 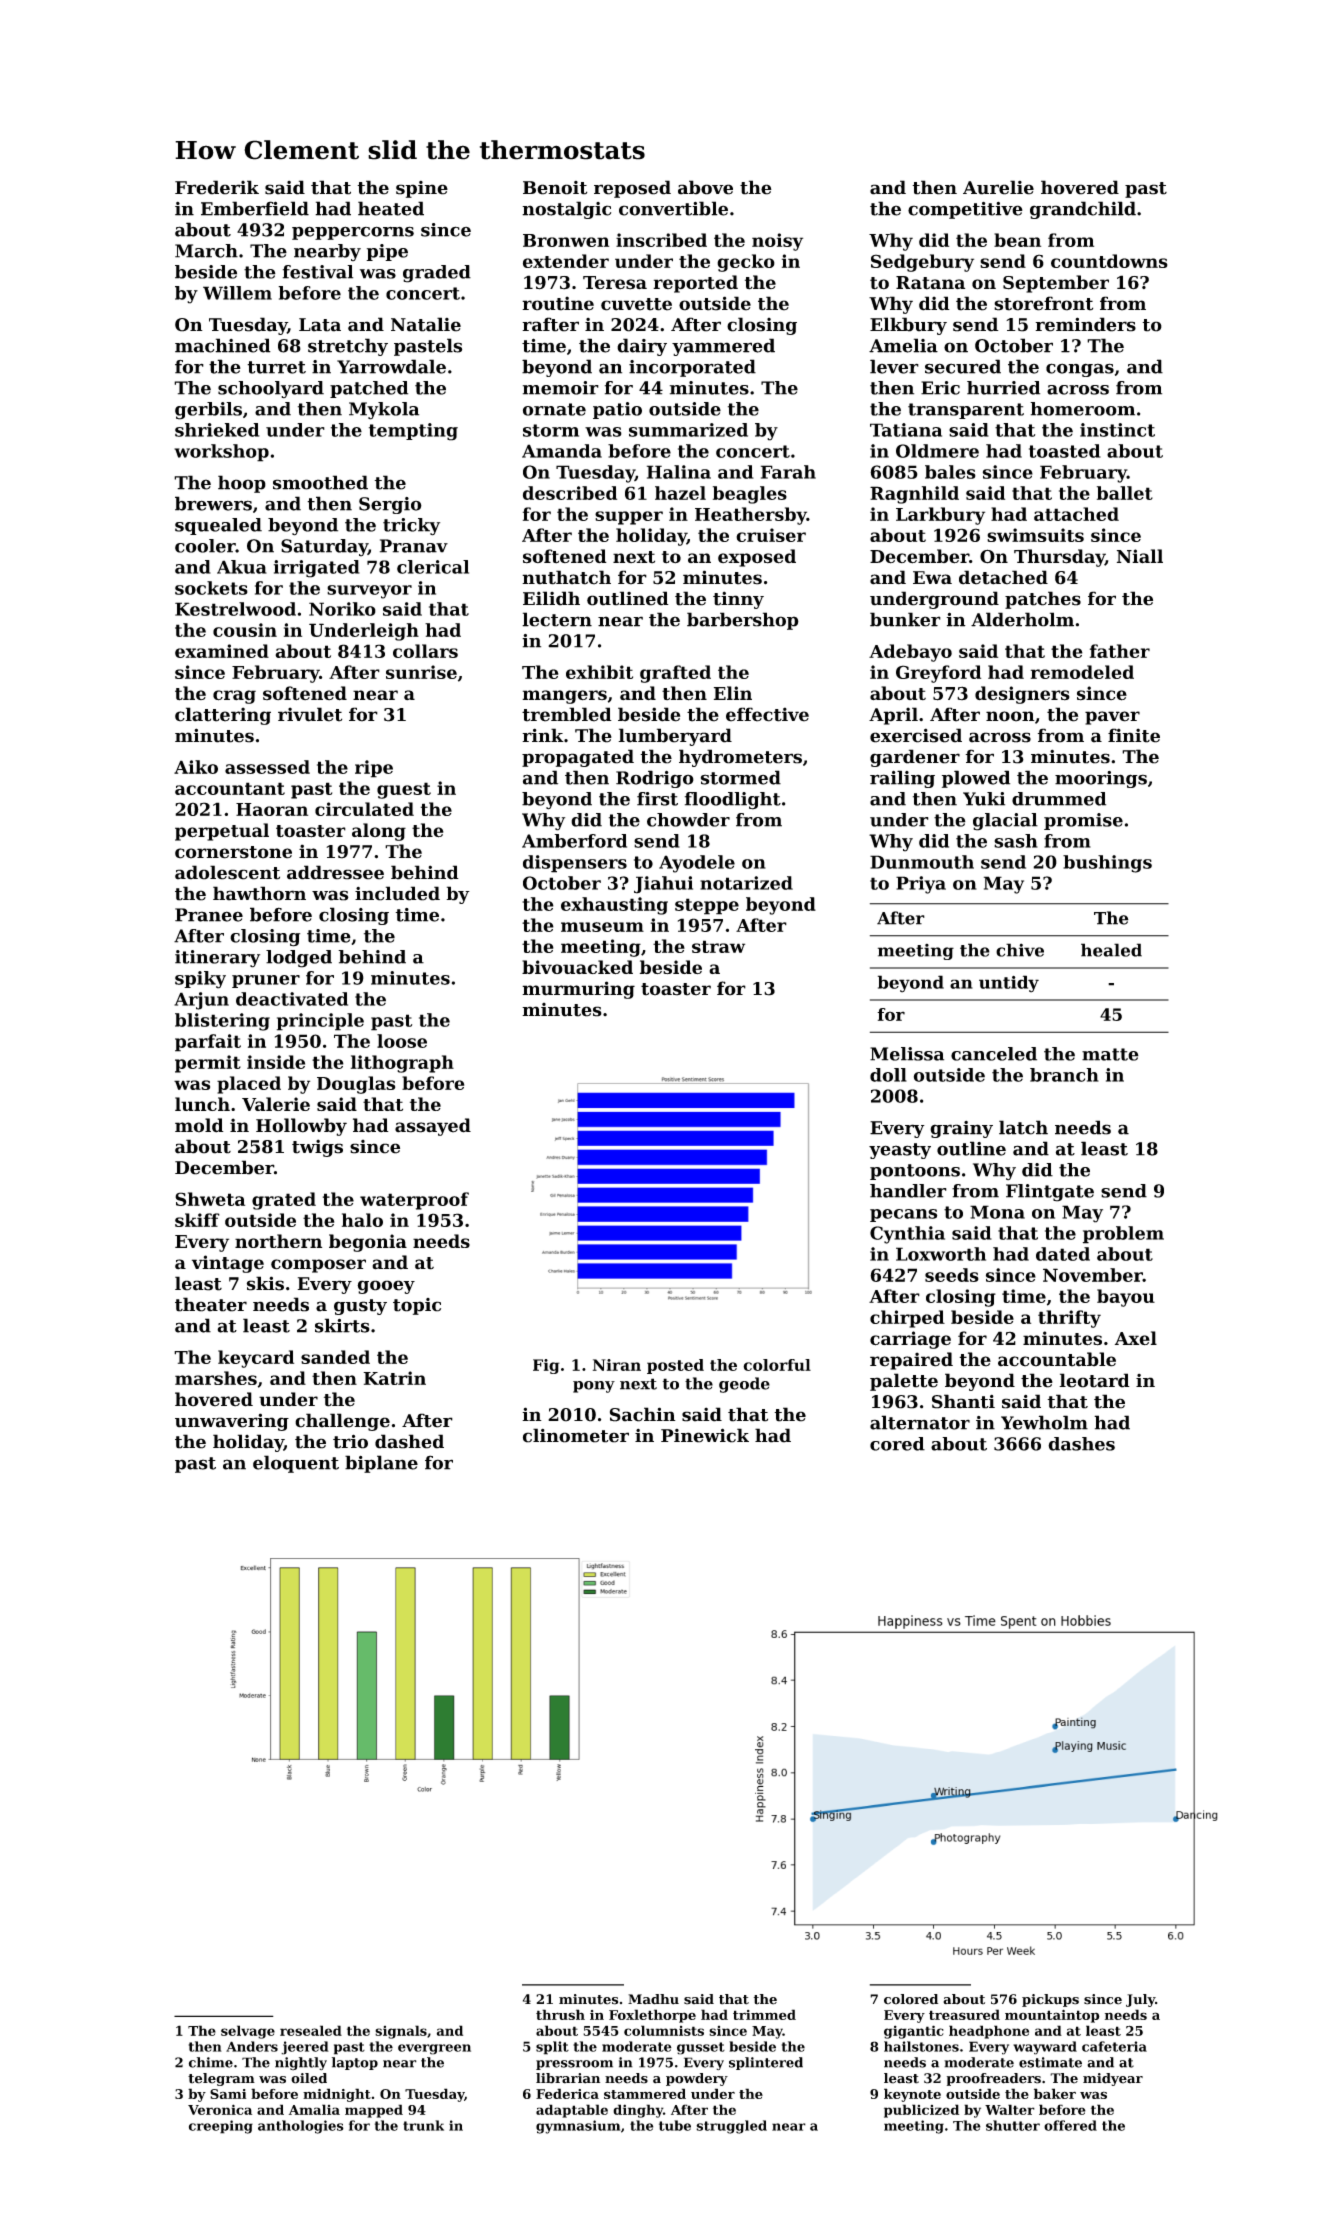 I want to click on instinct, so click(x=1117, y=430).
